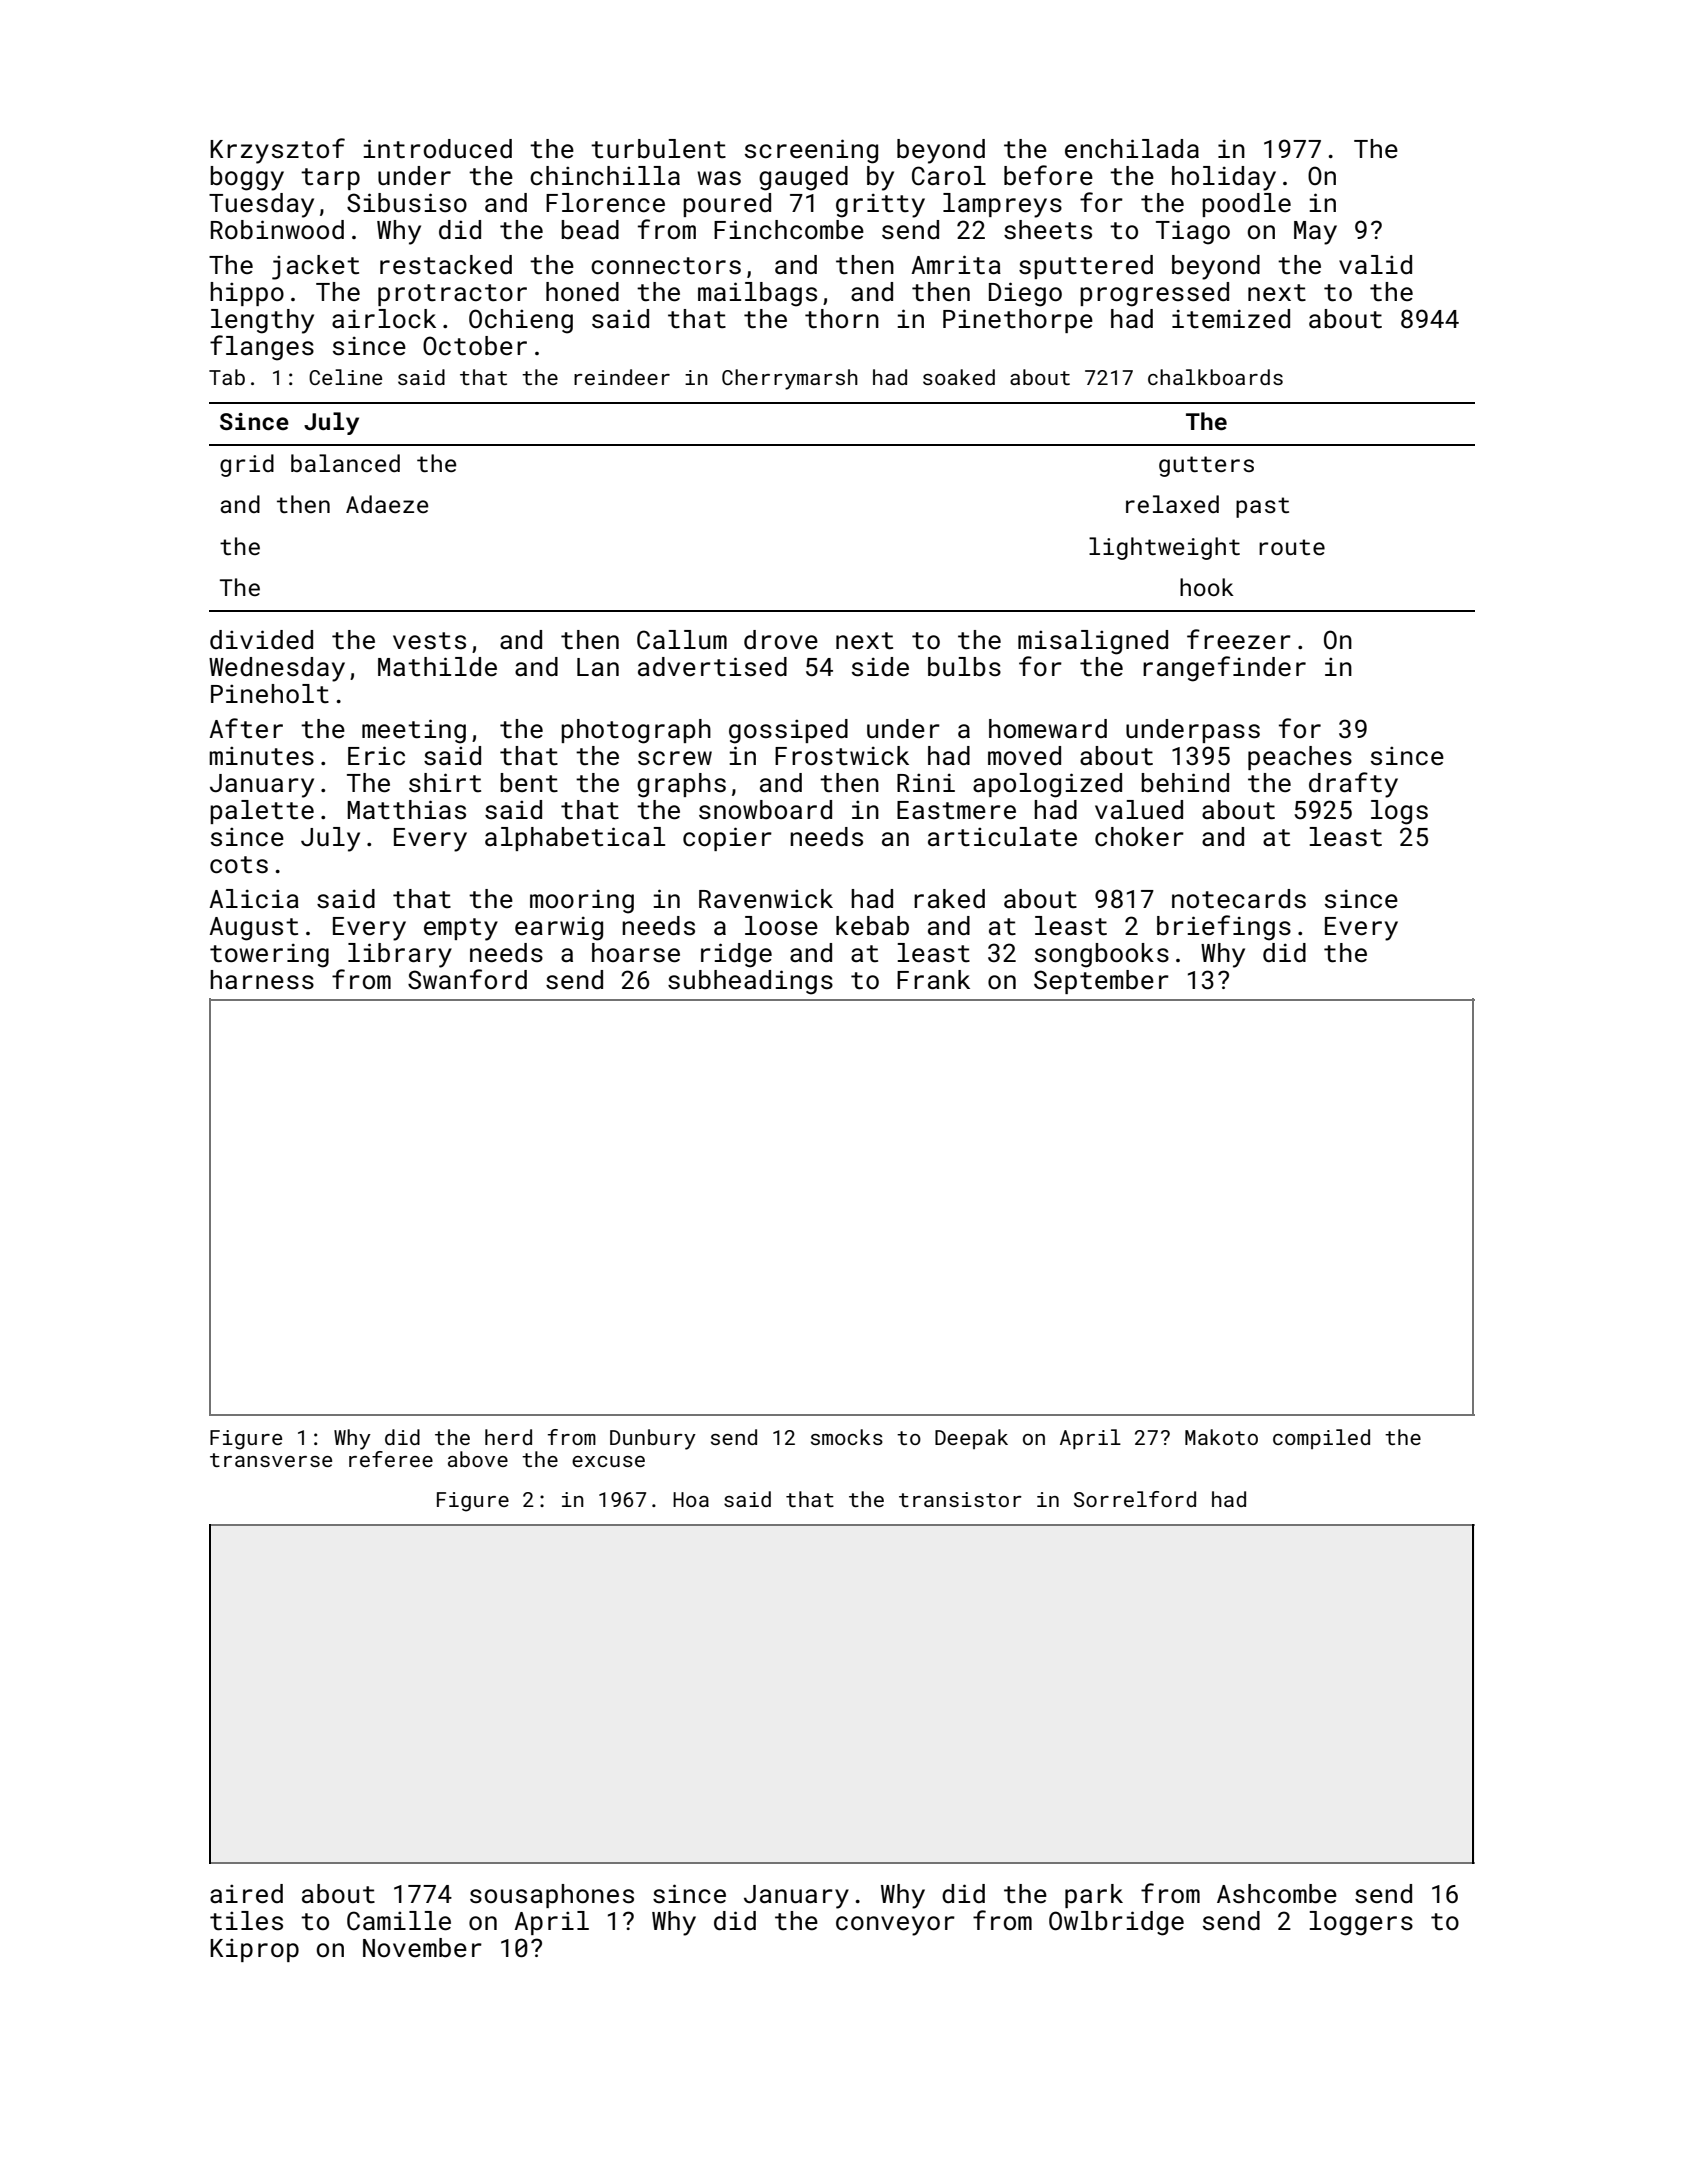 Image resolution: width=1683 pixels, height=2178 pixels. Describe the element at coordinates (1101, 982) in the screenshot. I see `September` at that location.
